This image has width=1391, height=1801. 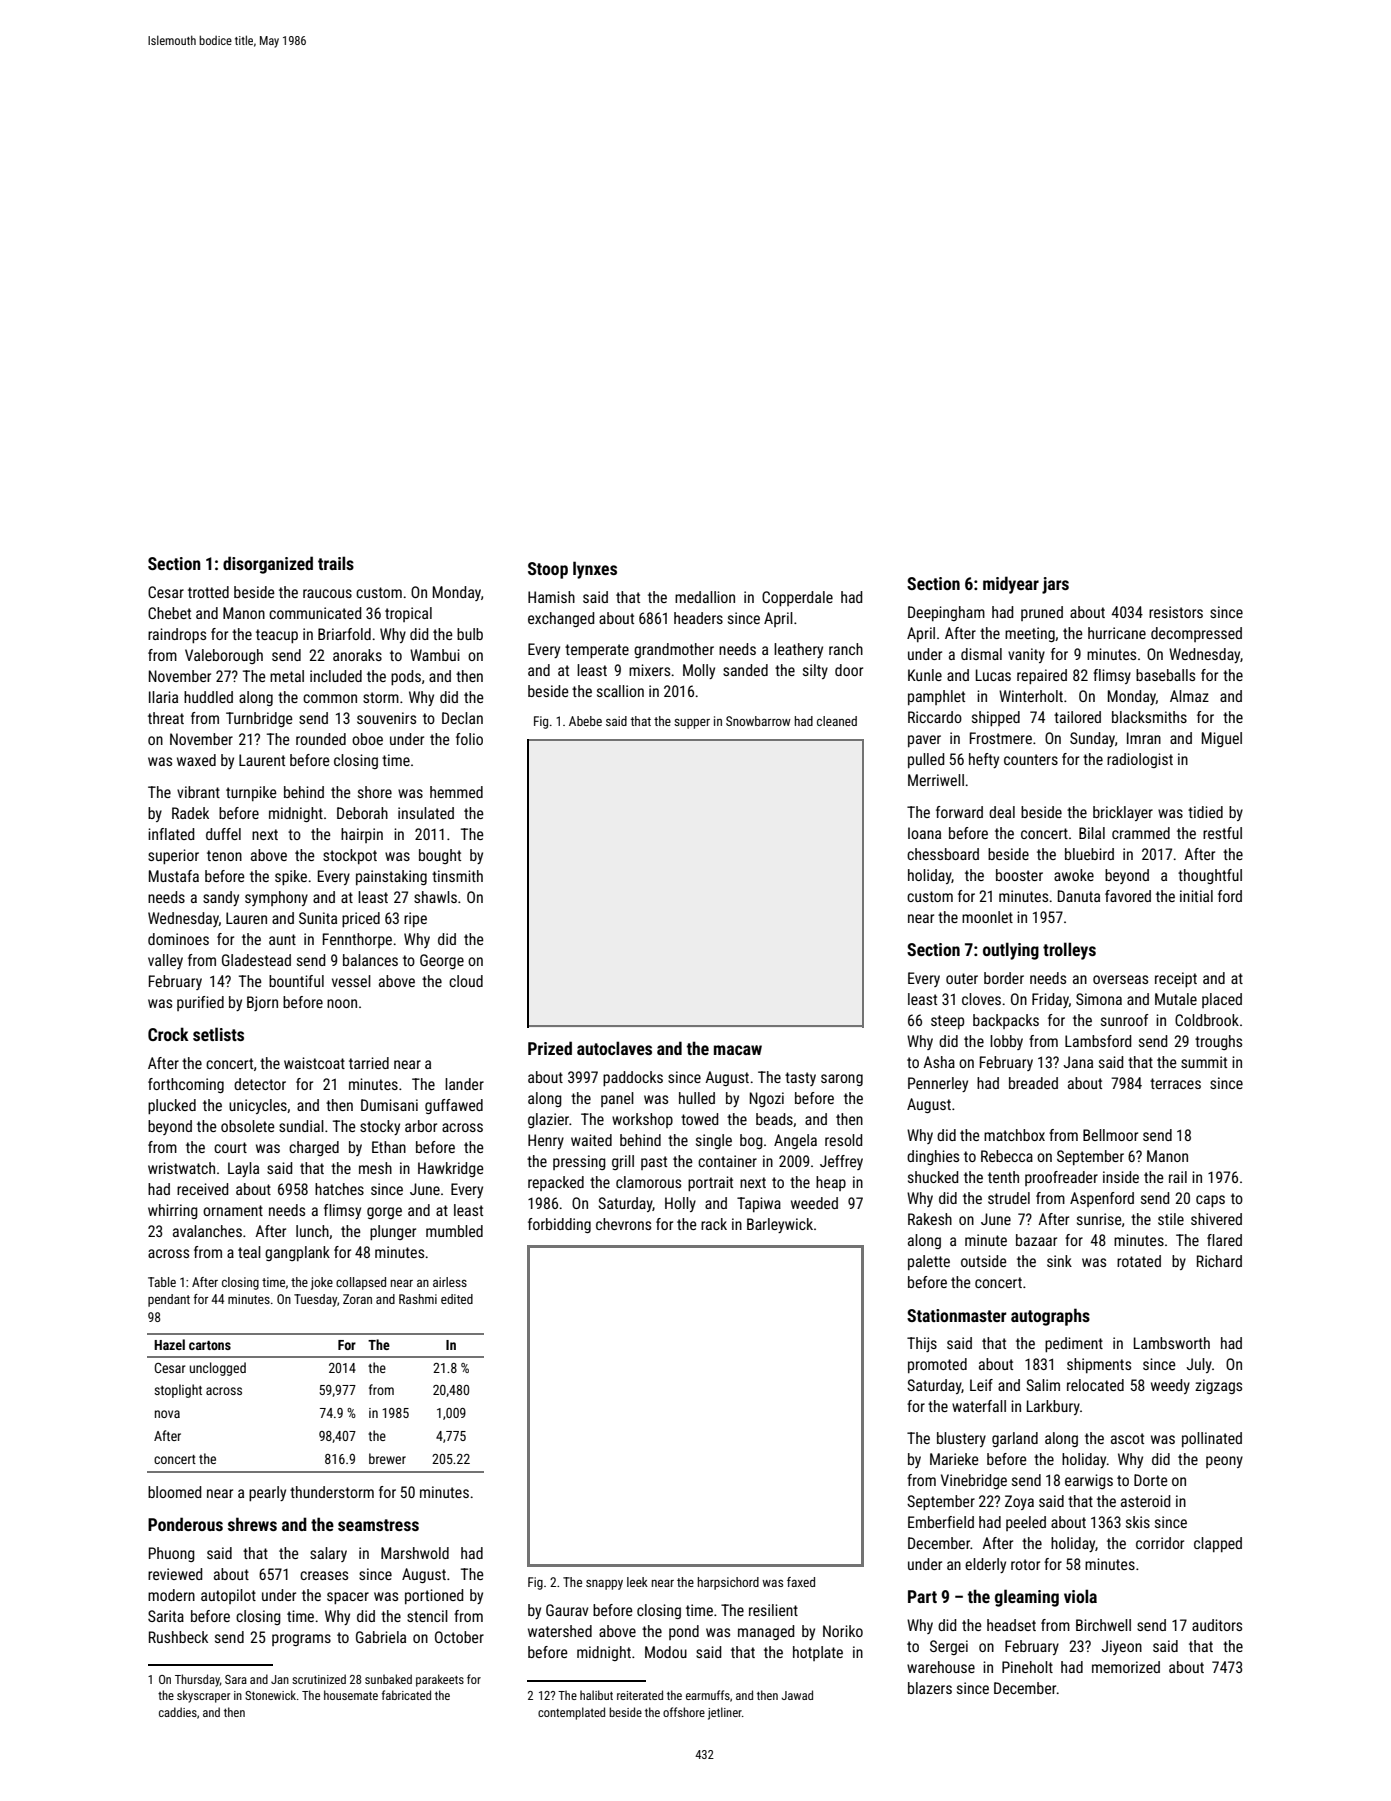 What do you see at coordinates (321, 739) in the image?
I see `rounded` at bounding box center [321, 739].
